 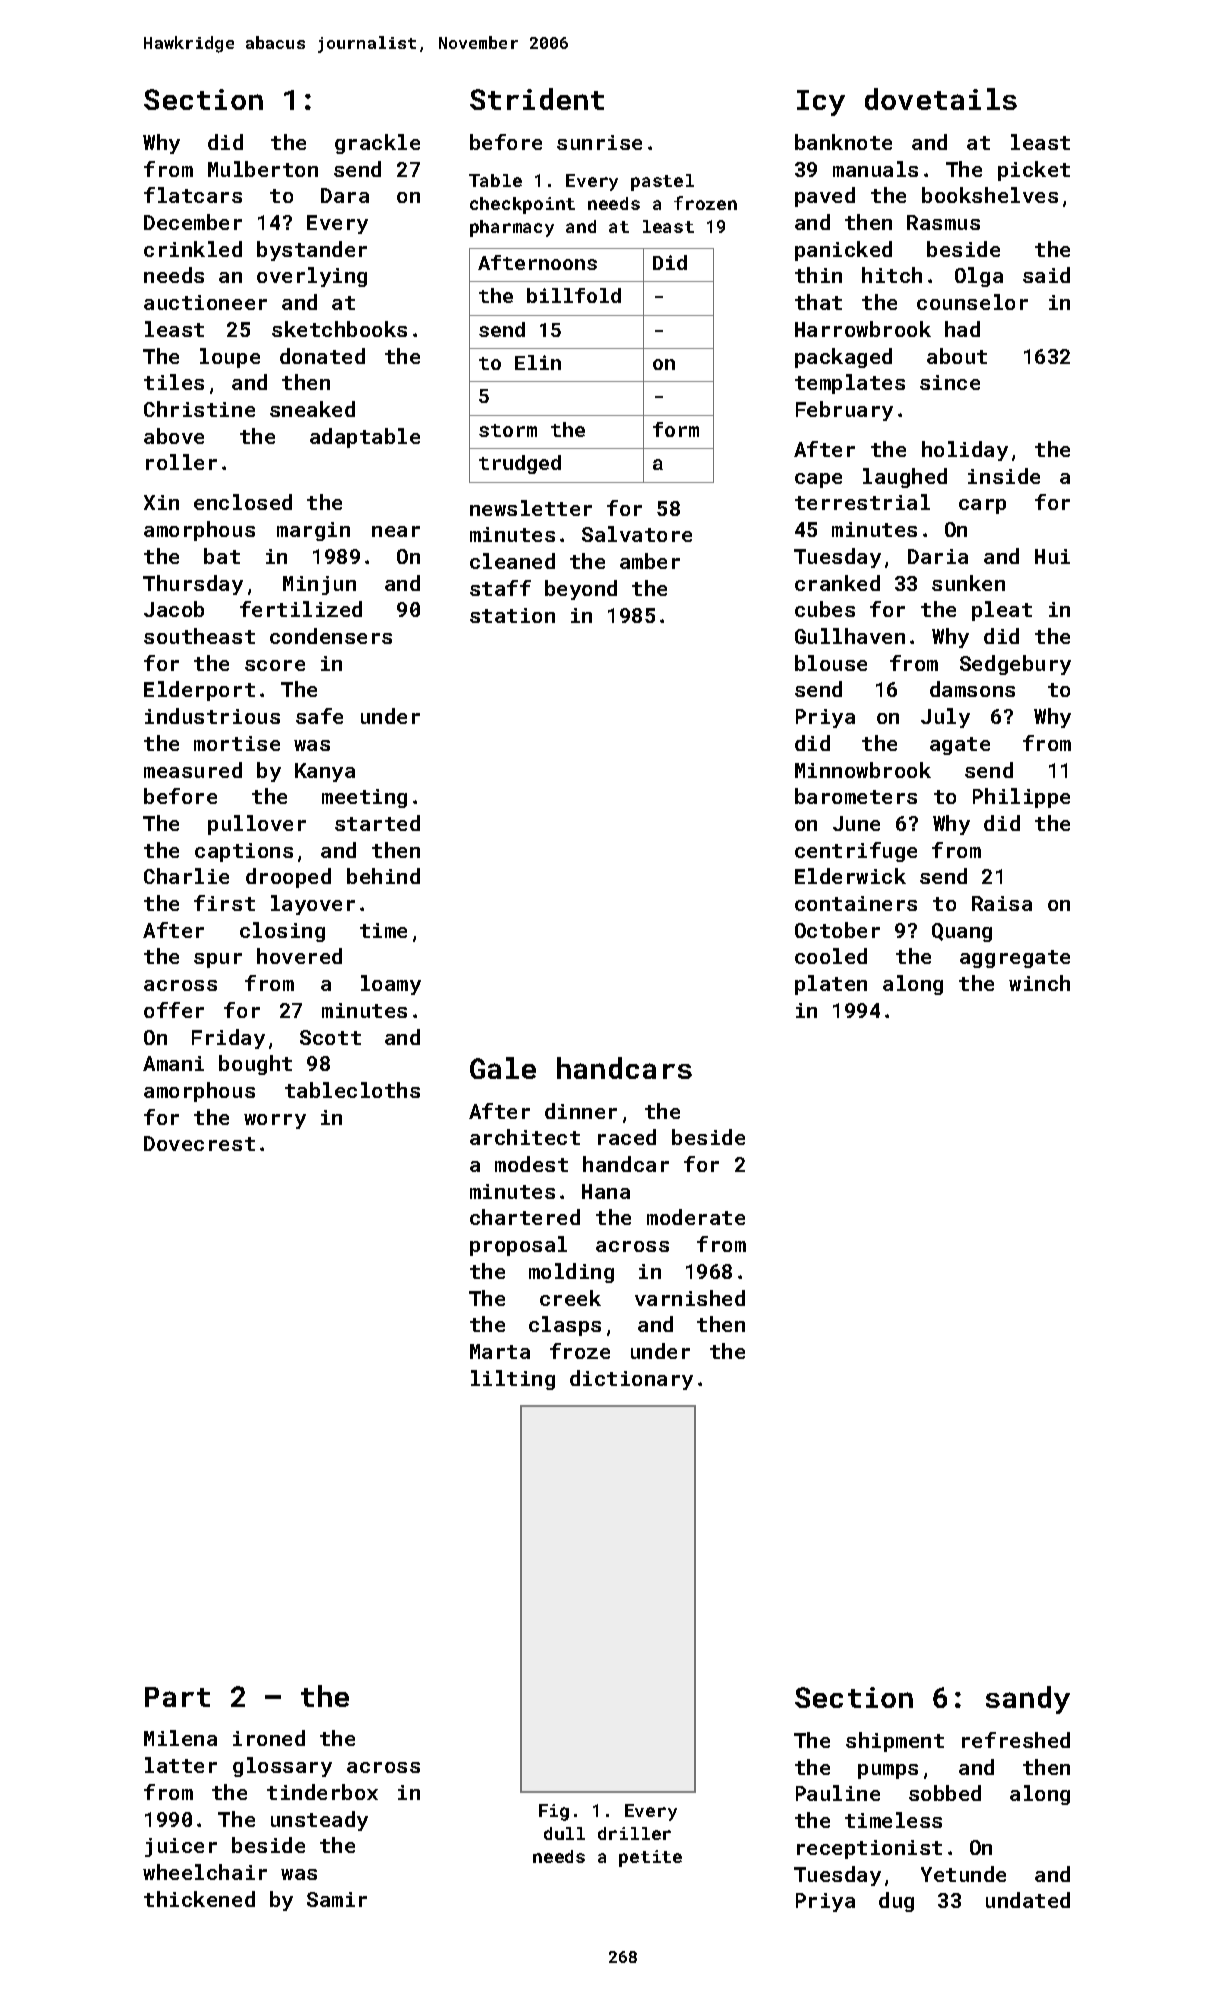 What do you see at coordinates (330, 1037) in the page?
I see `Scott` at bounding box center [330, 1037].
